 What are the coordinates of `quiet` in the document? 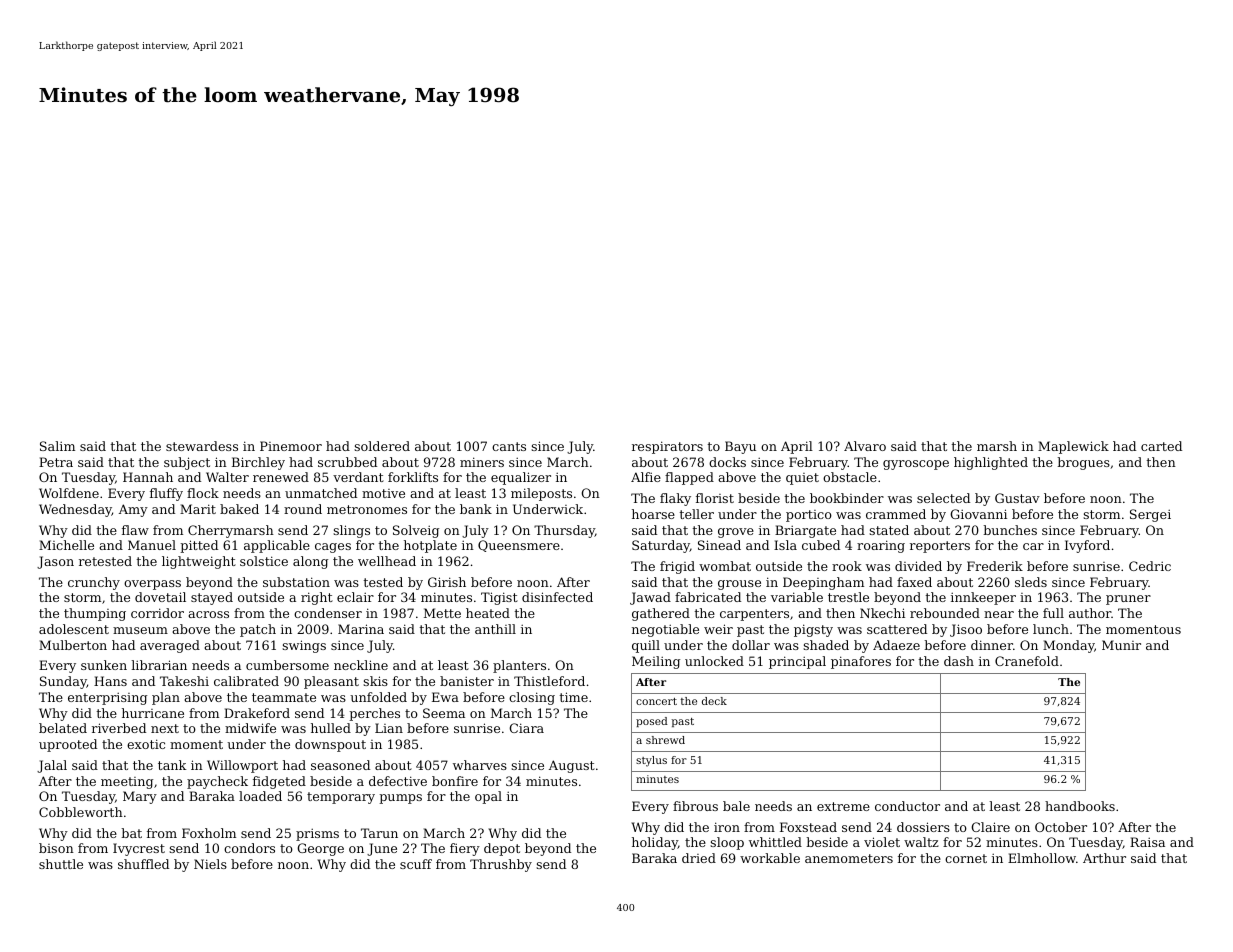 It's located at (802, 479).
